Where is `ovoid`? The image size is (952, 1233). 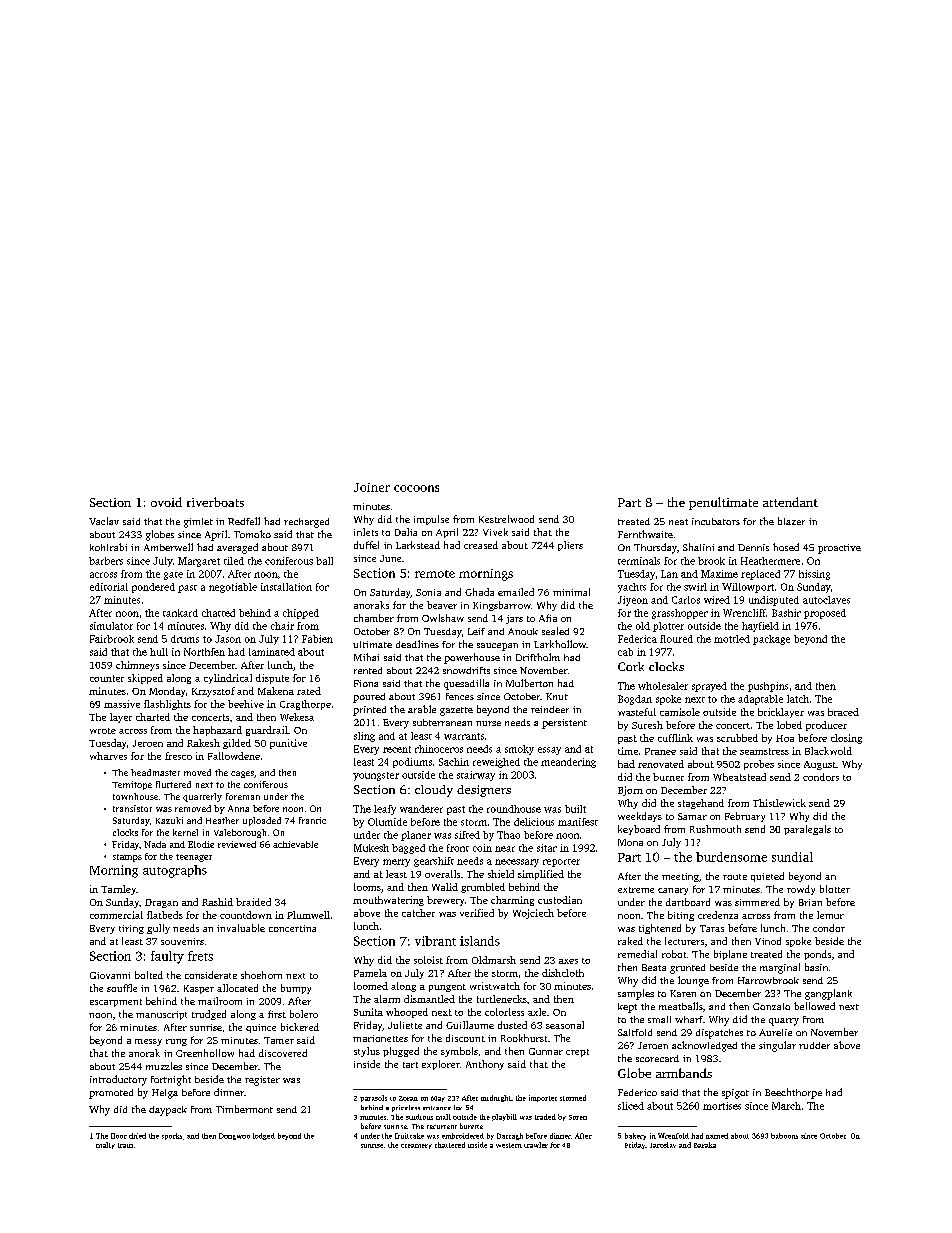 ovoid is located at coordinates (166, 502).
